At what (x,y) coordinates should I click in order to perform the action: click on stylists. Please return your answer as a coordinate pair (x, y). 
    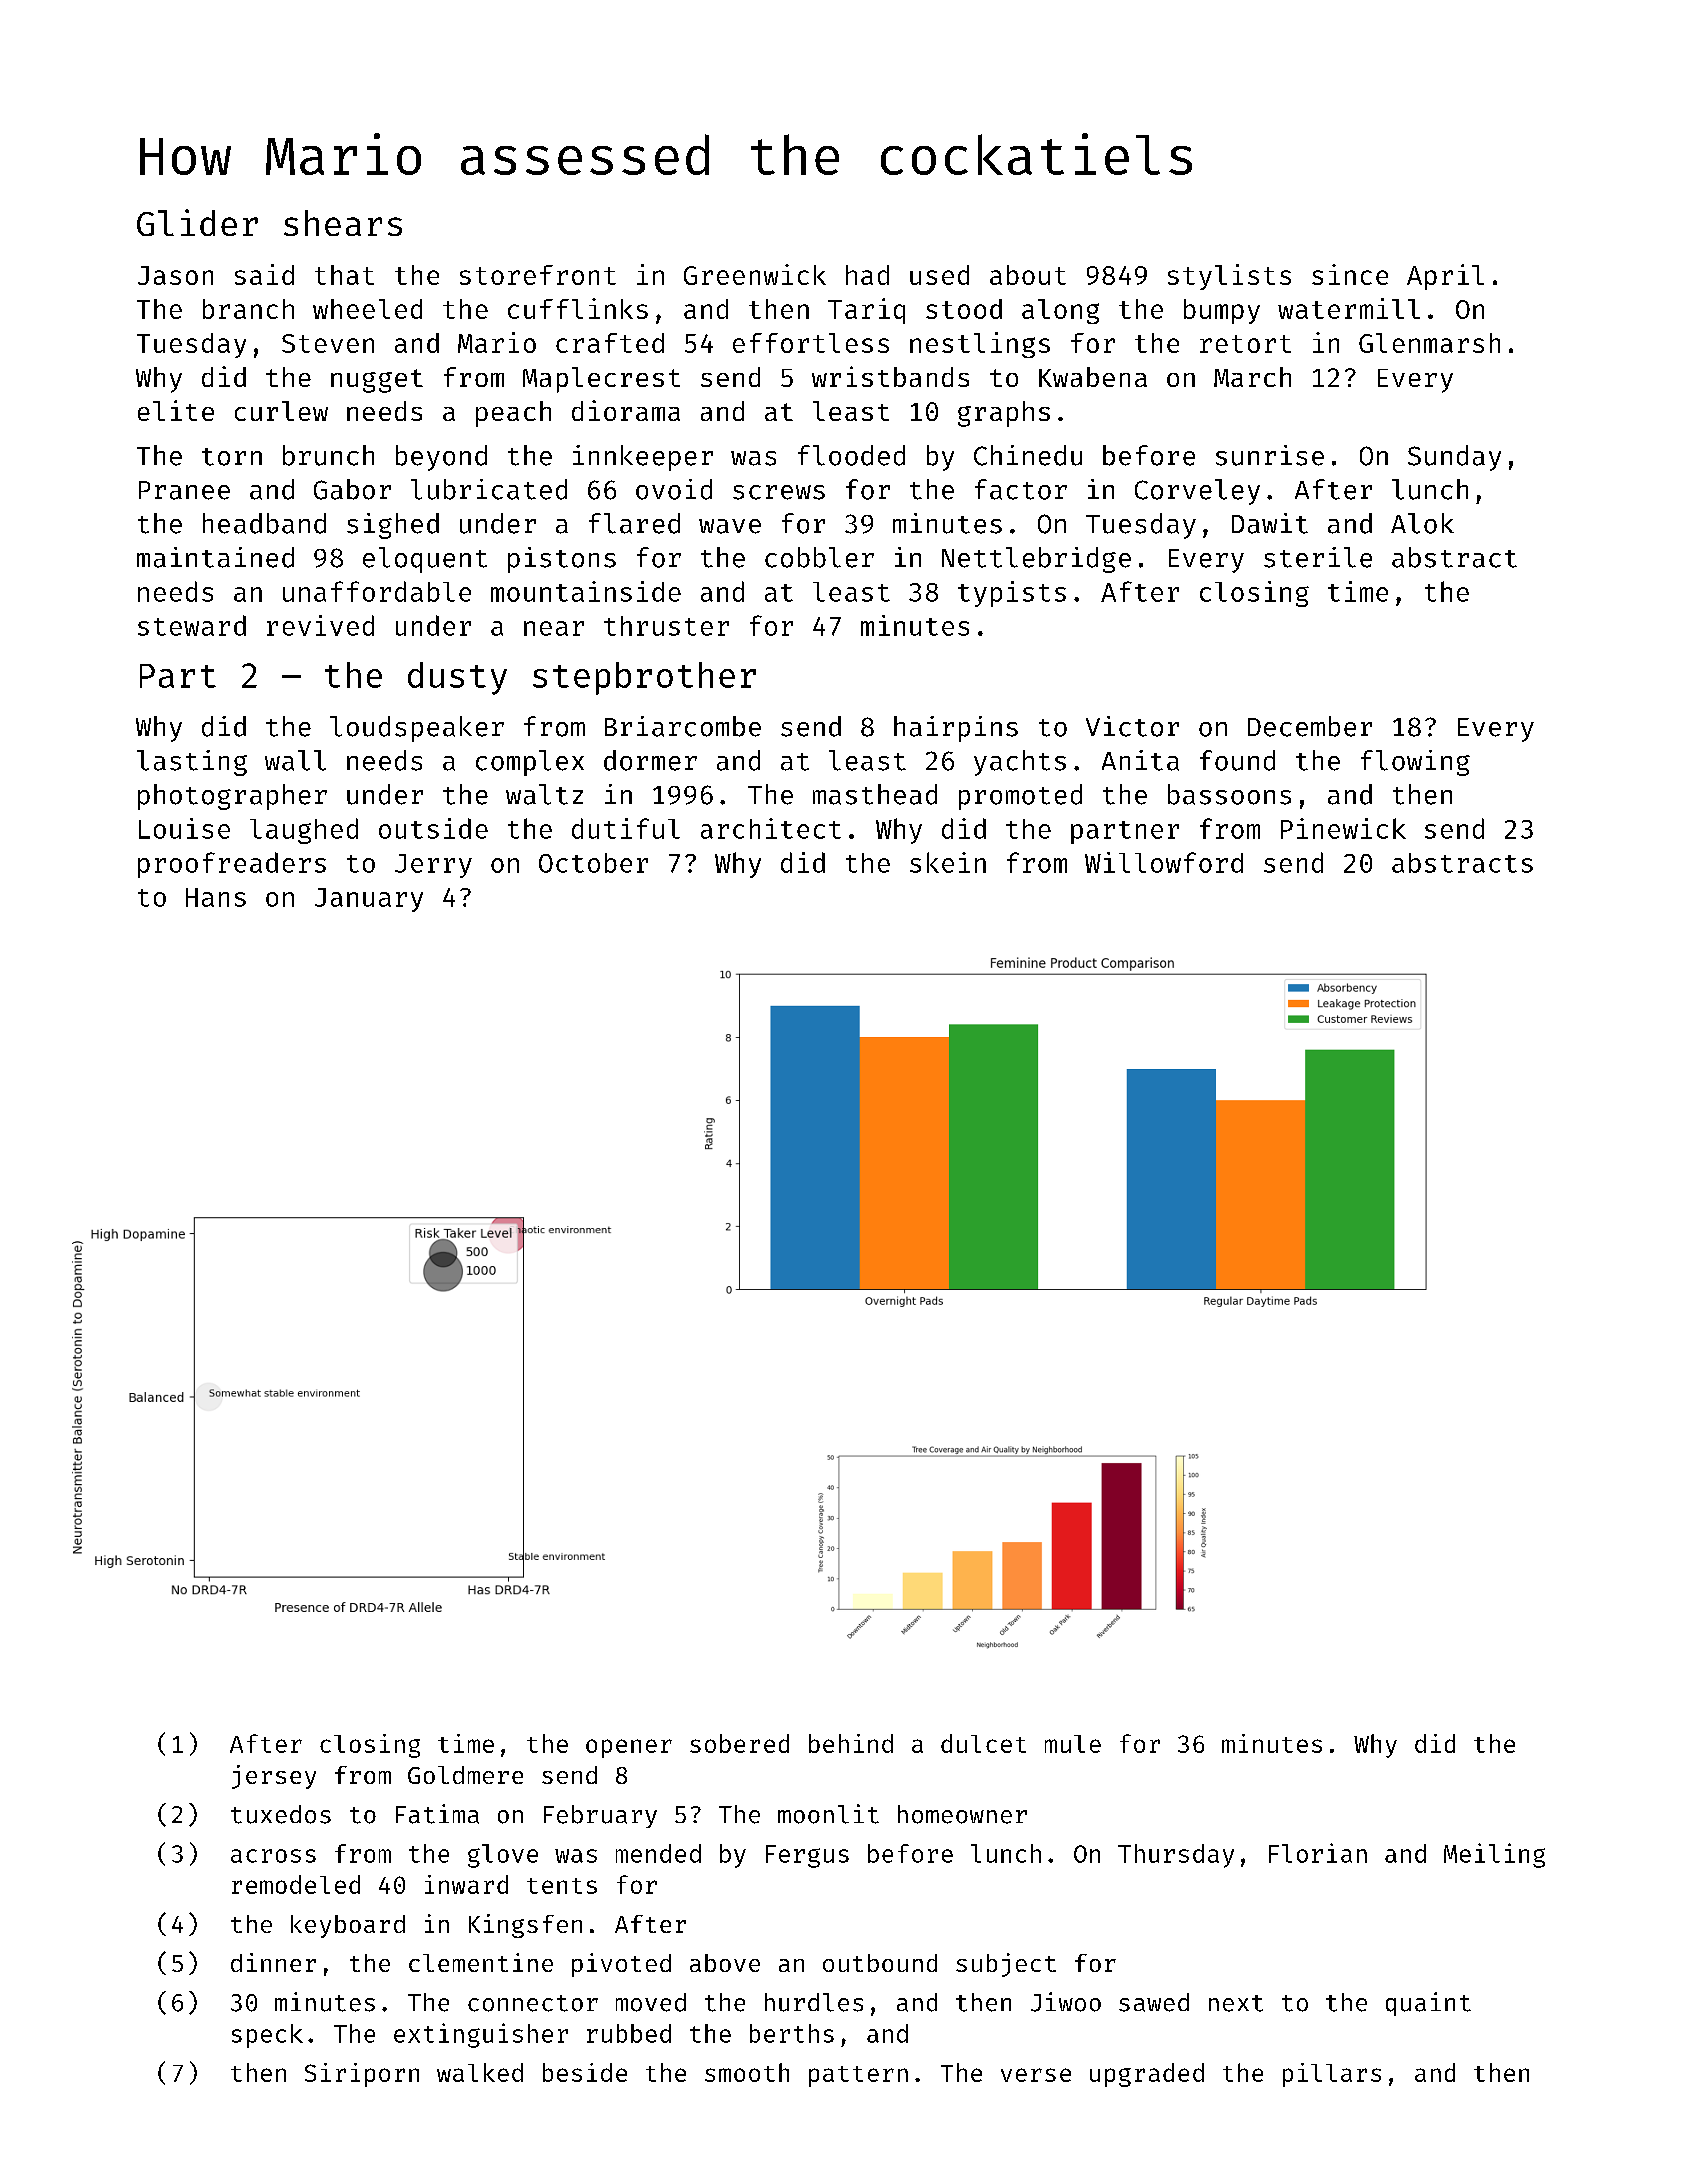
    Looking at the image, I should click on (1229, 277).
